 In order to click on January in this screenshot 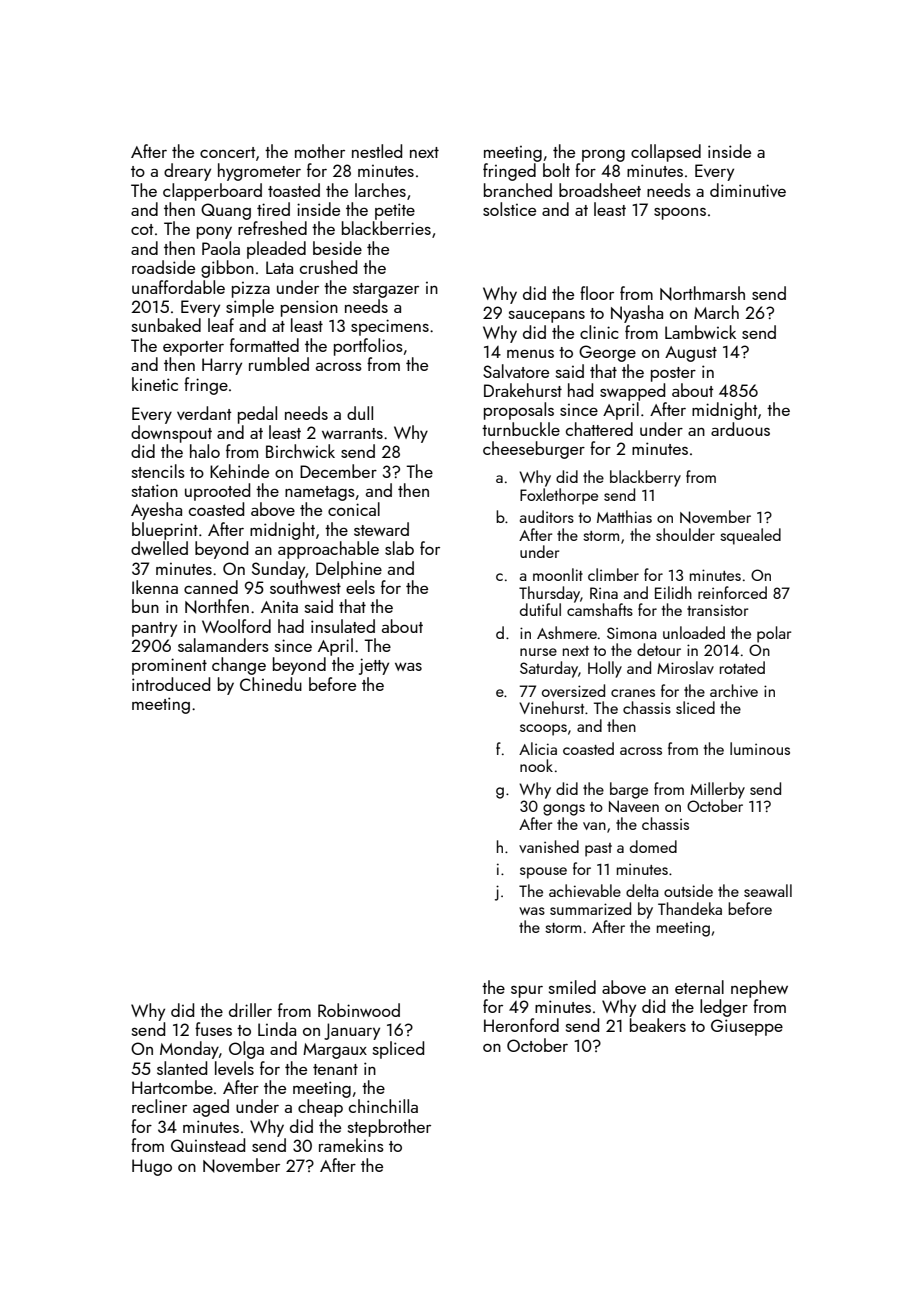, I will do `click(352, 1031)`.
